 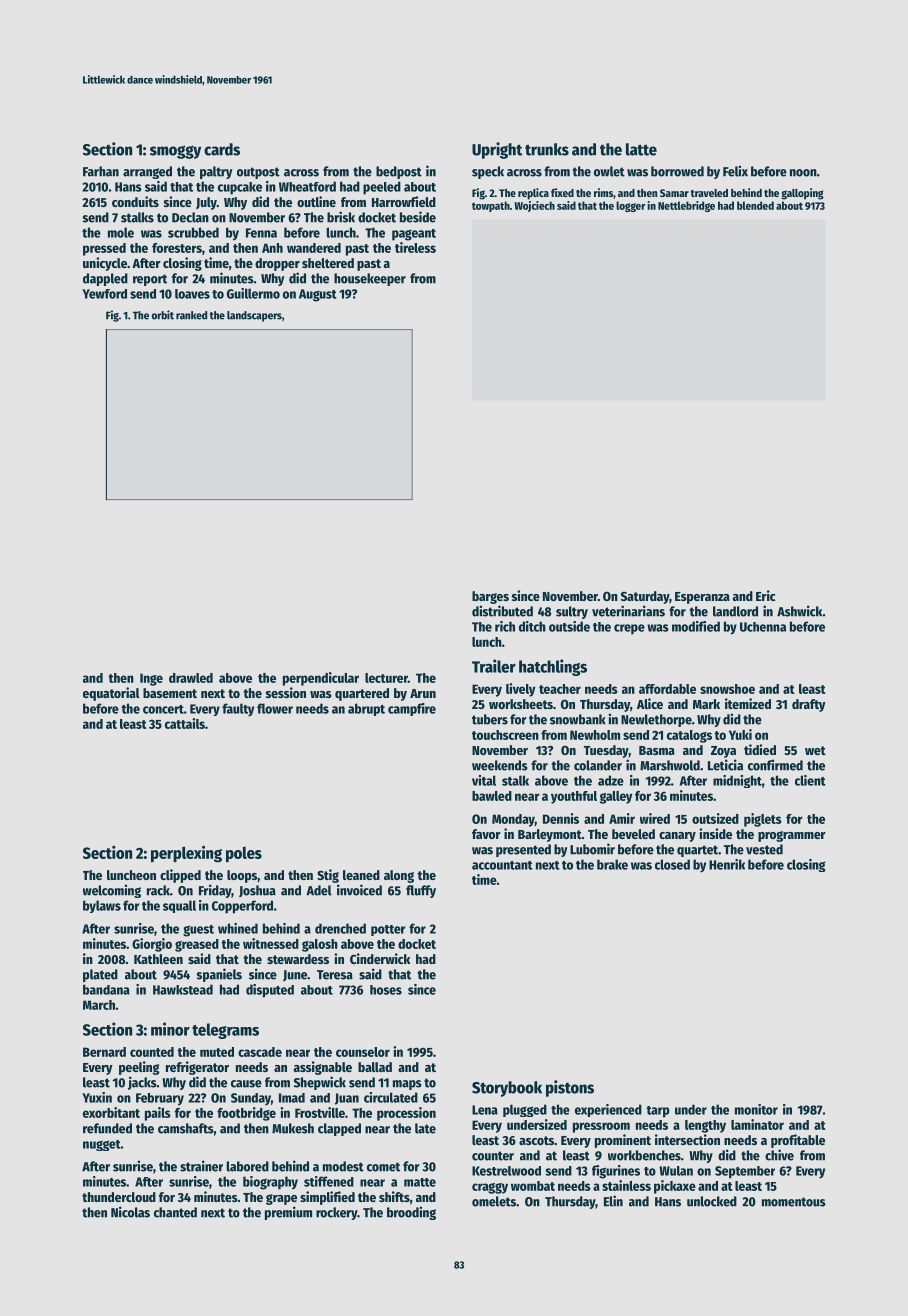 I want to click on blended, so click(x=755, y=205).
